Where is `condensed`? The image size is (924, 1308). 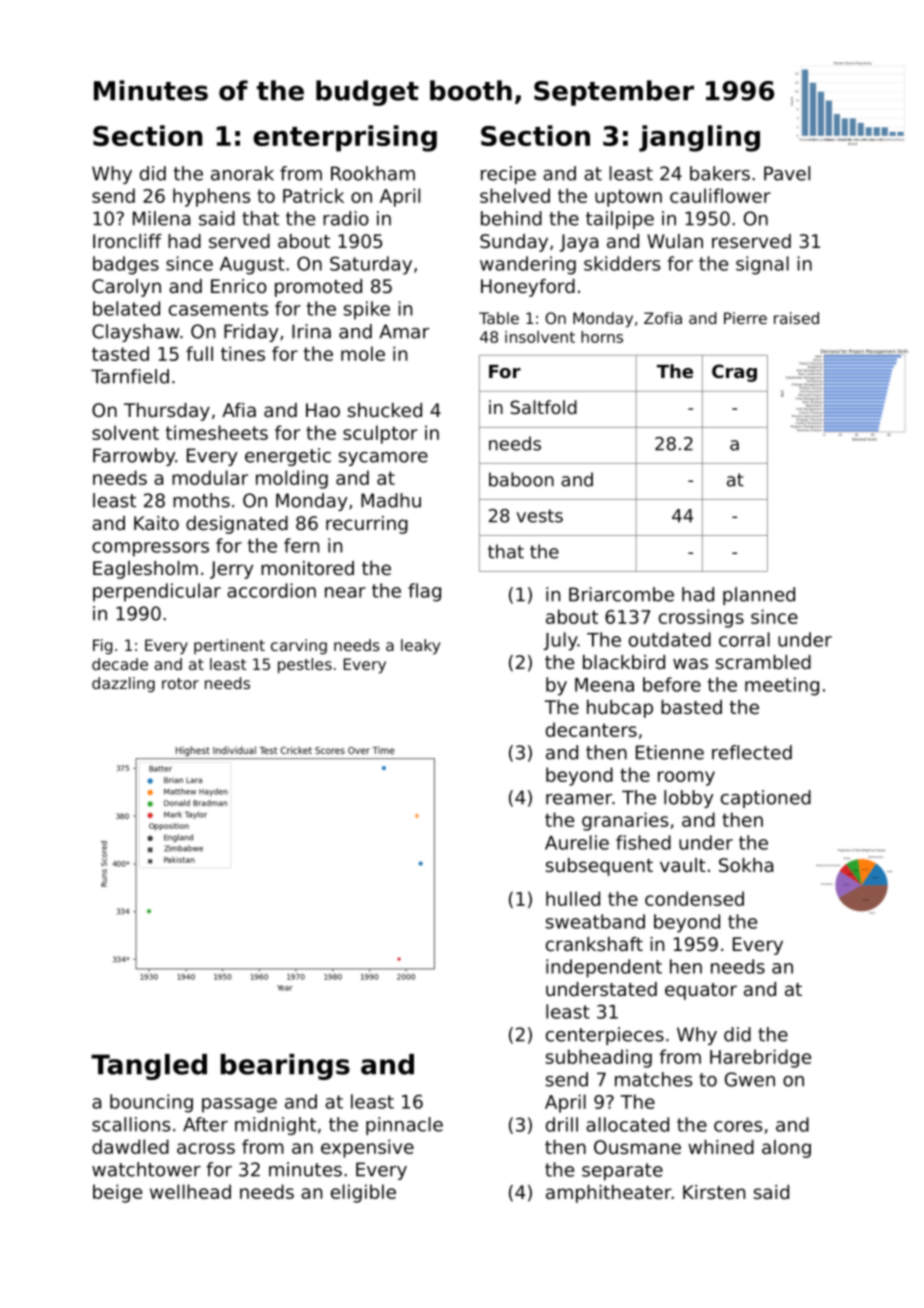 condensed is located at coordinates (694, 898).
